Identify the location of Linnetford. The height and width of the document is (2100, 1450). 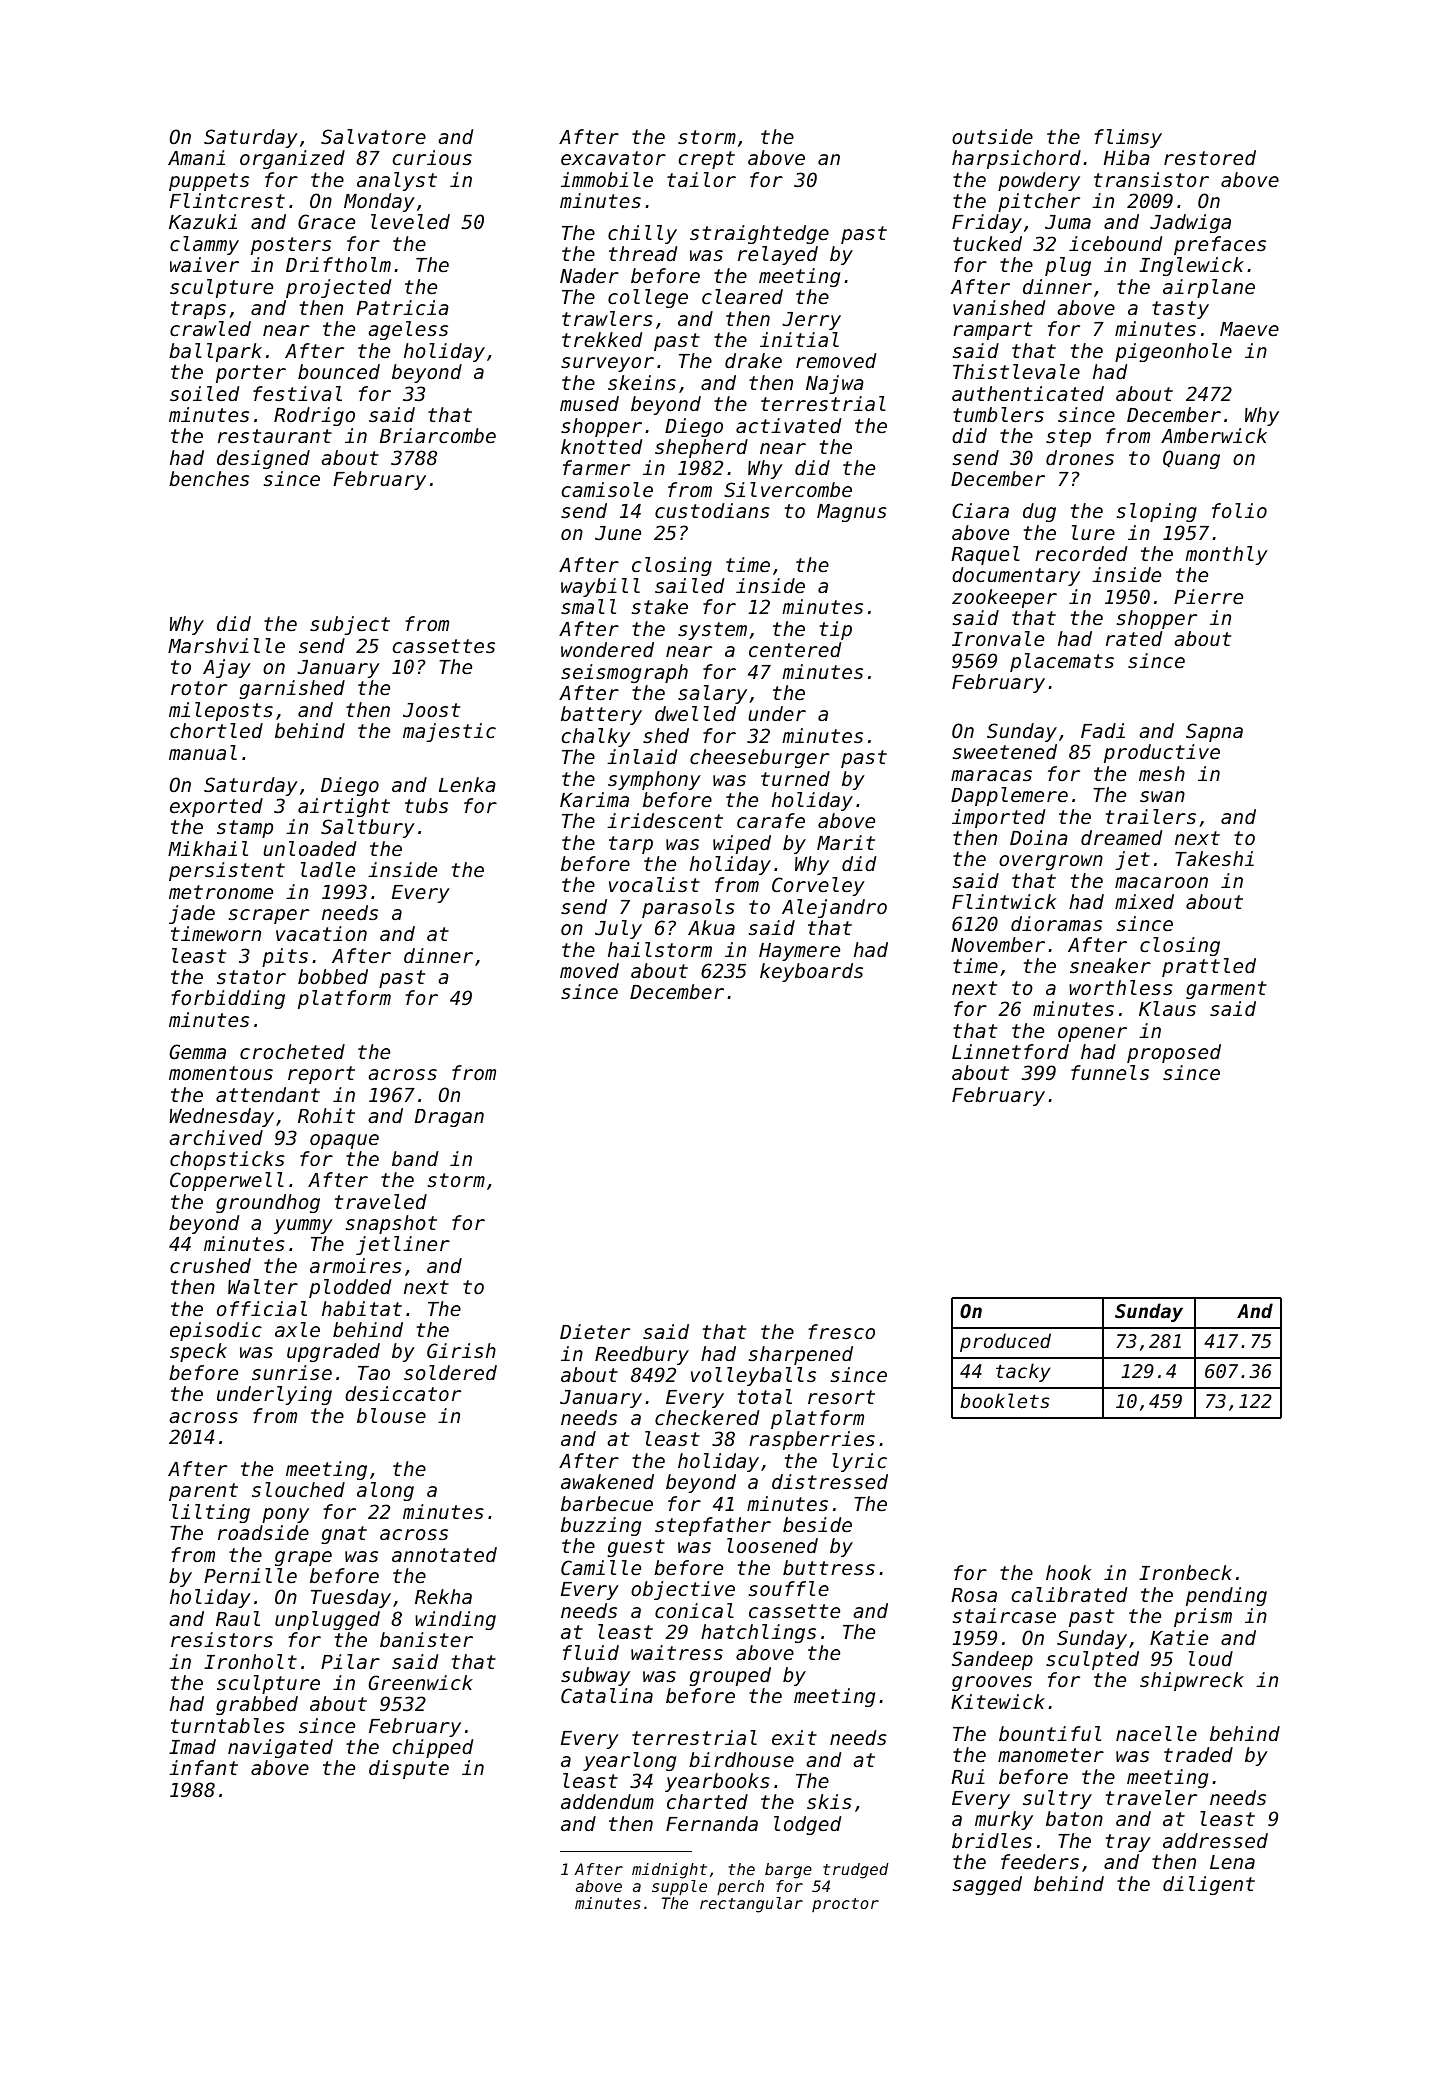
(1010, 1051).
